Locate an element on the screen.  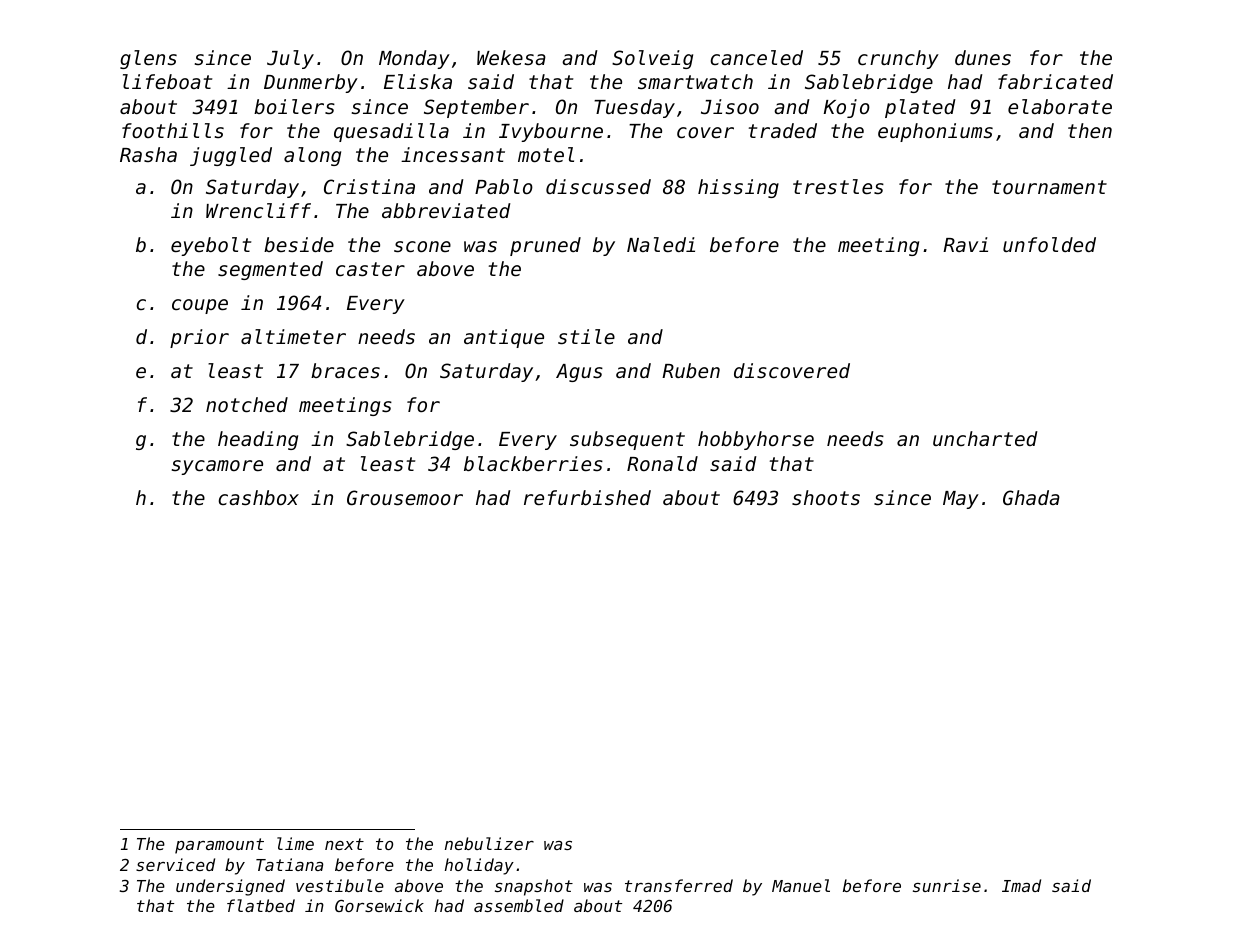
notched is located at coordinates (247, 404).
